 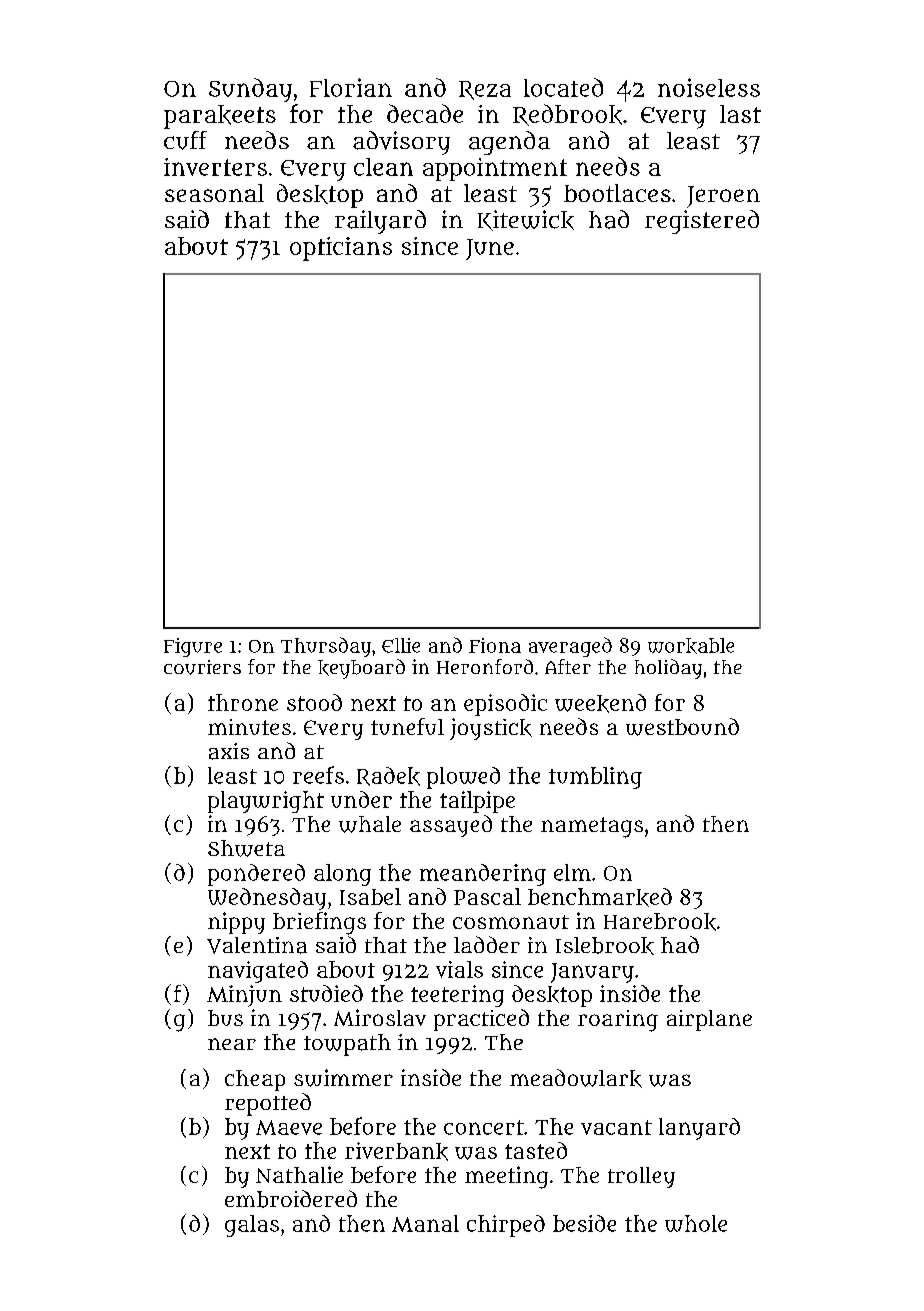 I want to click on June, so click(x=490, y=249).
